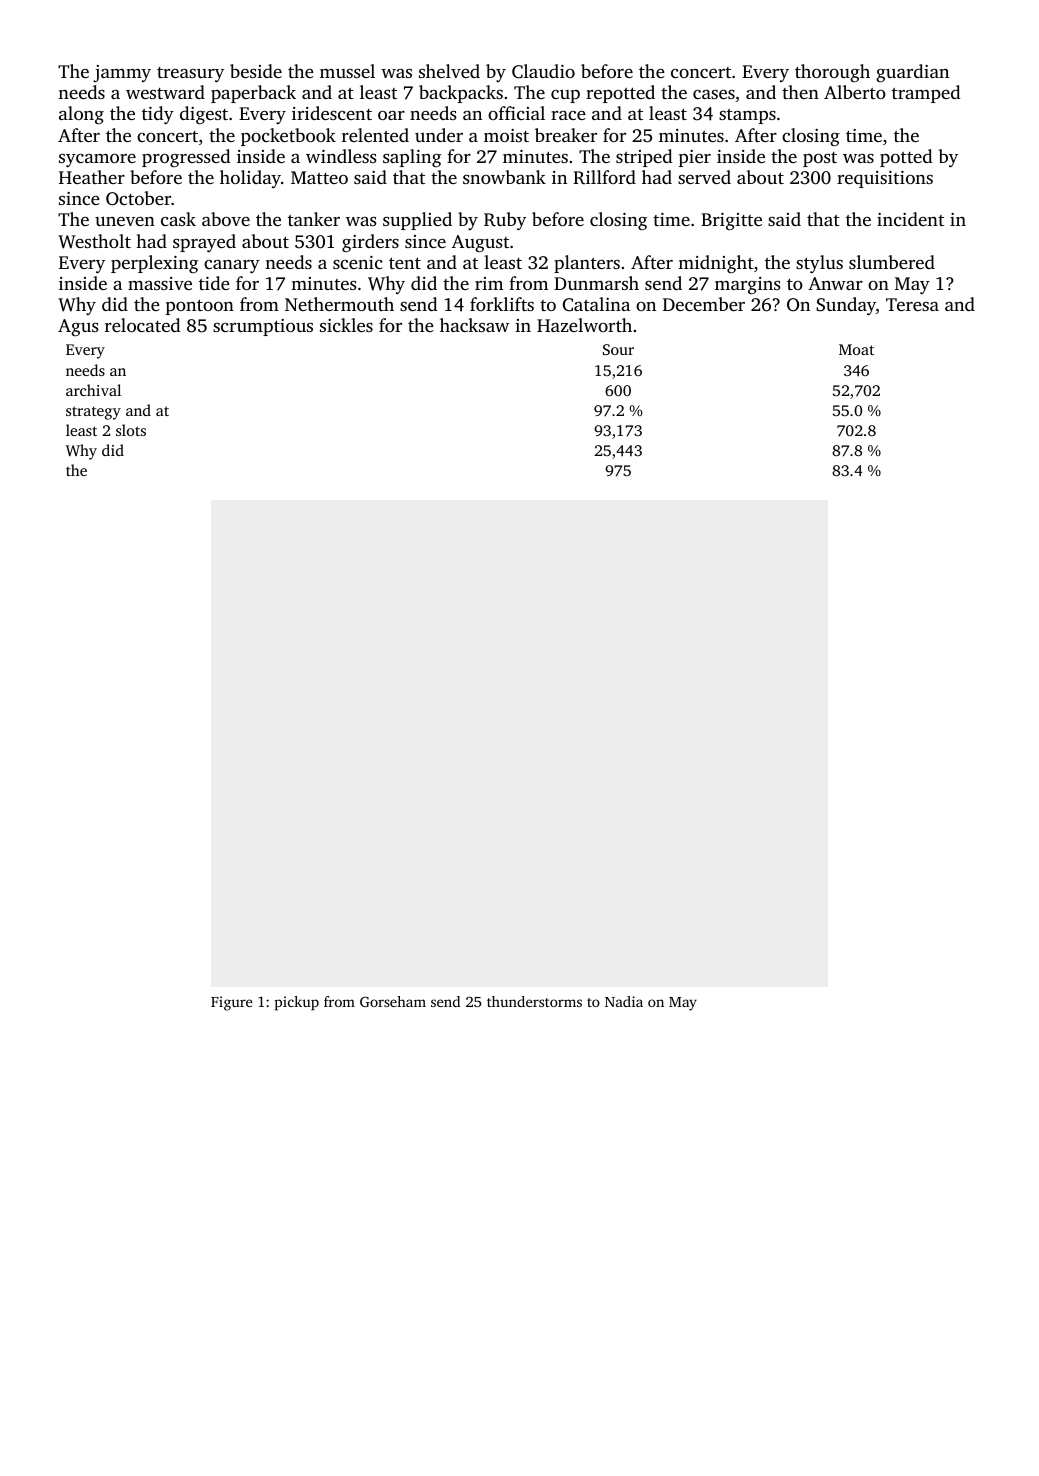 This document has width=1039, height=1476. What do you see at coordinates (232, 1003) in the document?
I see `Figure` at bounding box center [232, 1003].
